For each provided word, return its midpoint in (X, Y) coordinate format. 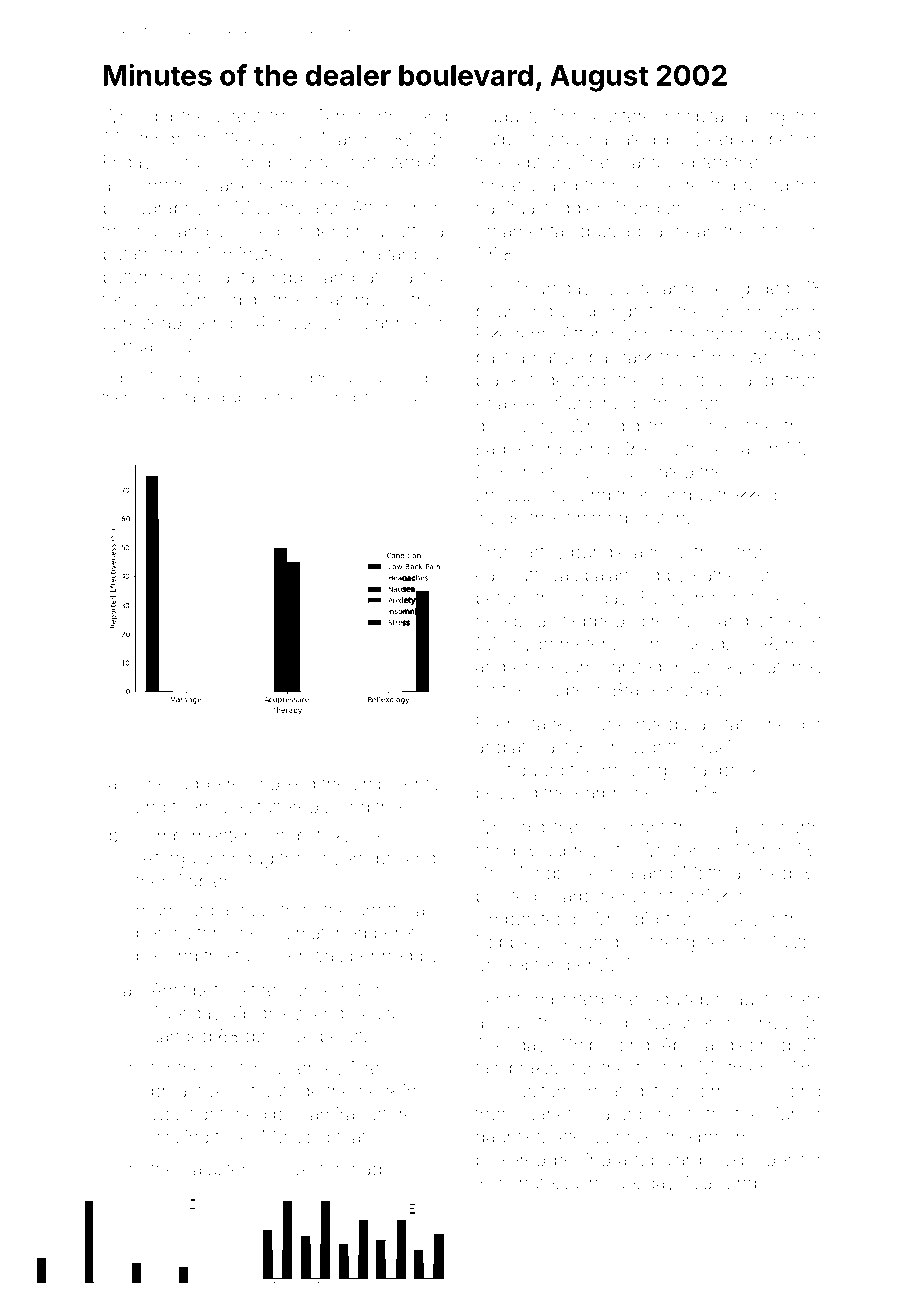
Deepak (728, 140)
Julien (158, 397)
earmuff (507, 574)
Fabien (206, 881)
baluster (215, 1169)
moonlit (725, 598)
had (367, 1169)
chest (239, 116)
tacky (553, 726)
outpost (506, 141)
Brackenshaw (669, 689)
